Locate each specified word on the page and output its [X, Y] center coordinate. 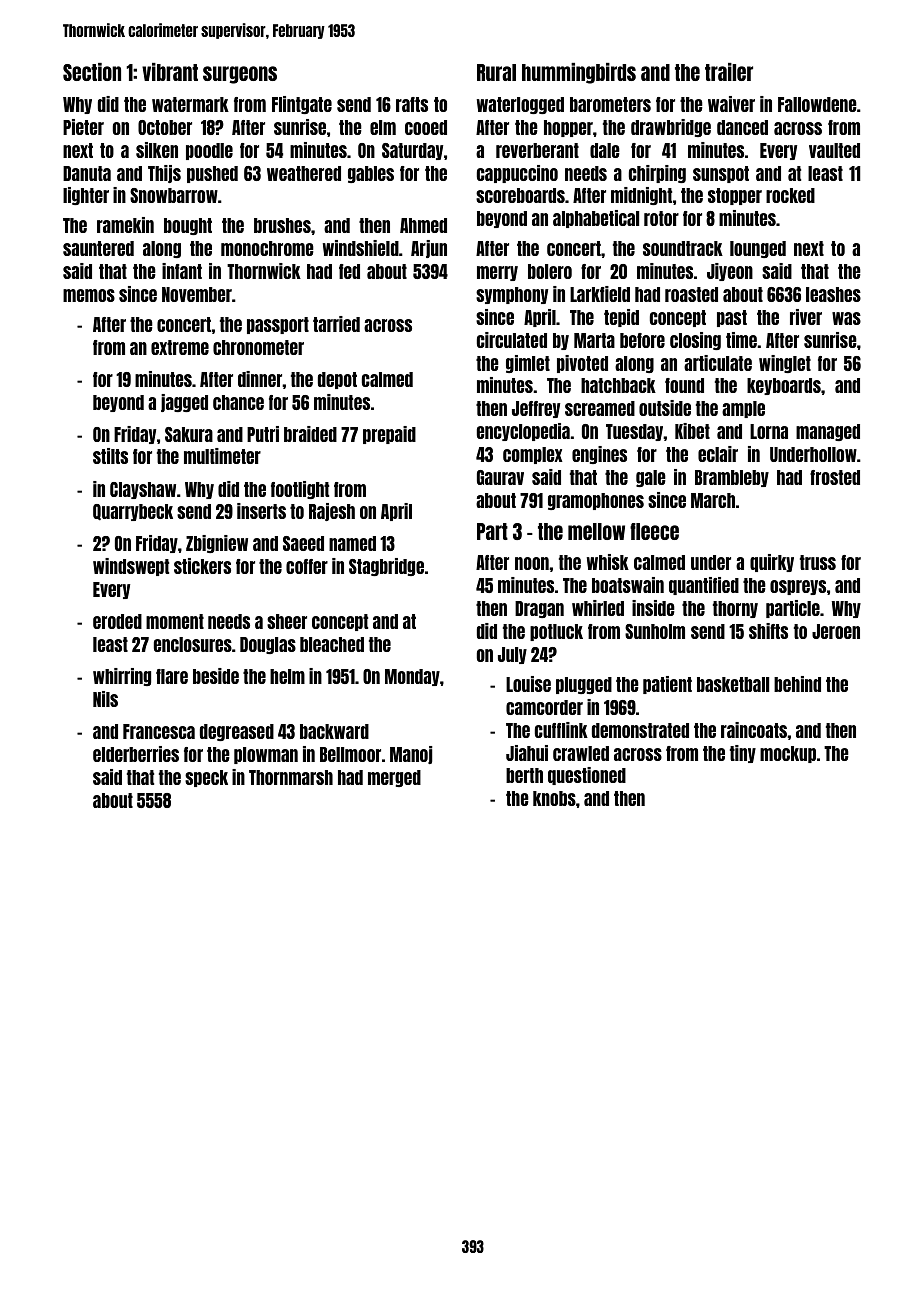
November [197, 294]
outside [665, 408]
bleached [332, 644]
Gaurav [500, 477]
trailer [729, 72]
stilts [110, 456]
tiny [743, 754]
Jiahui [527, 753]
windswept [131, 567]
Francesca [159, 731]
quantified [704, 586]
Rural [496, 72]
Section [92, 72]
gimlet [528, 364]
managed [828, 432]
